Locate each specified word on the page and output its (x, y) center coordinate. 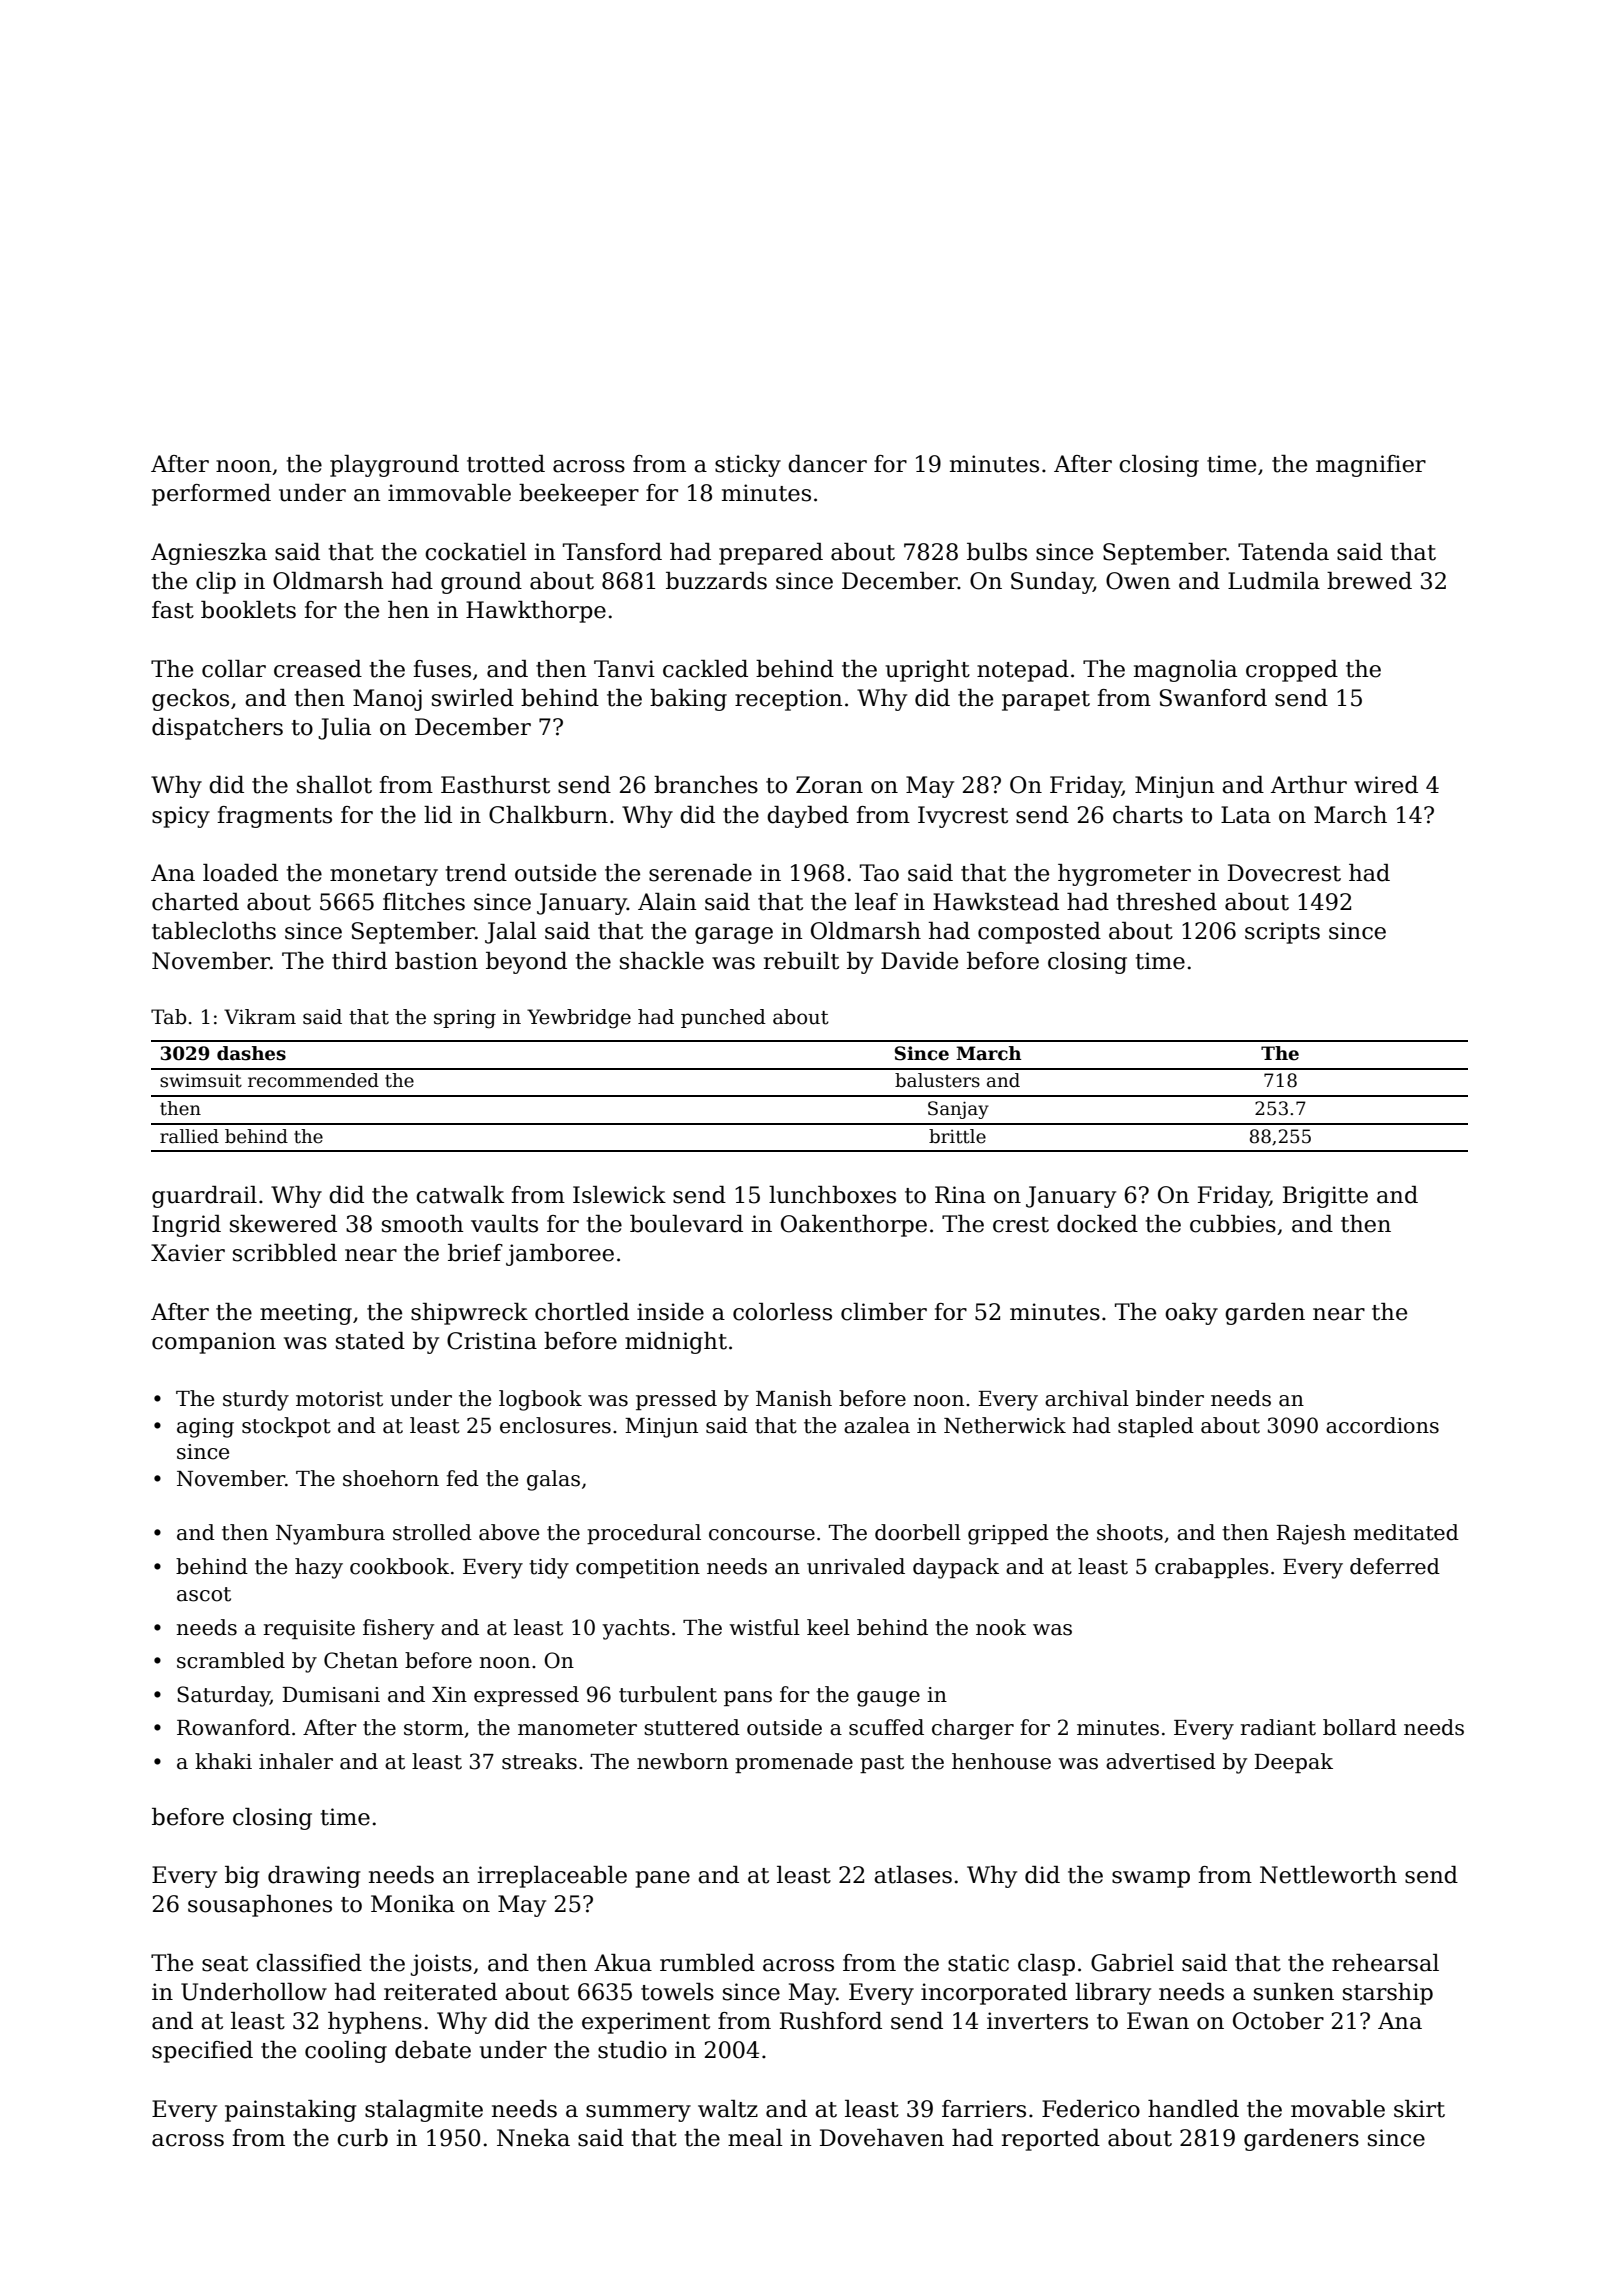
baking (688, 700)
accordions (1382, 1425)
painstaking (291, 2111)
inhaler (296, 1761)
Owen (1138, 581)
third (359, 961)
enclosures (555, 1425)
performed (211, 495)
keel (828, 1627)
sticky (748, 466)
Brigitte (1325, 1197)
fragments (274, 817)
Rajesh (1311, 1534)
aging (205, 1428)
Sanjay (958, 1110)
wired (1386, 785)
